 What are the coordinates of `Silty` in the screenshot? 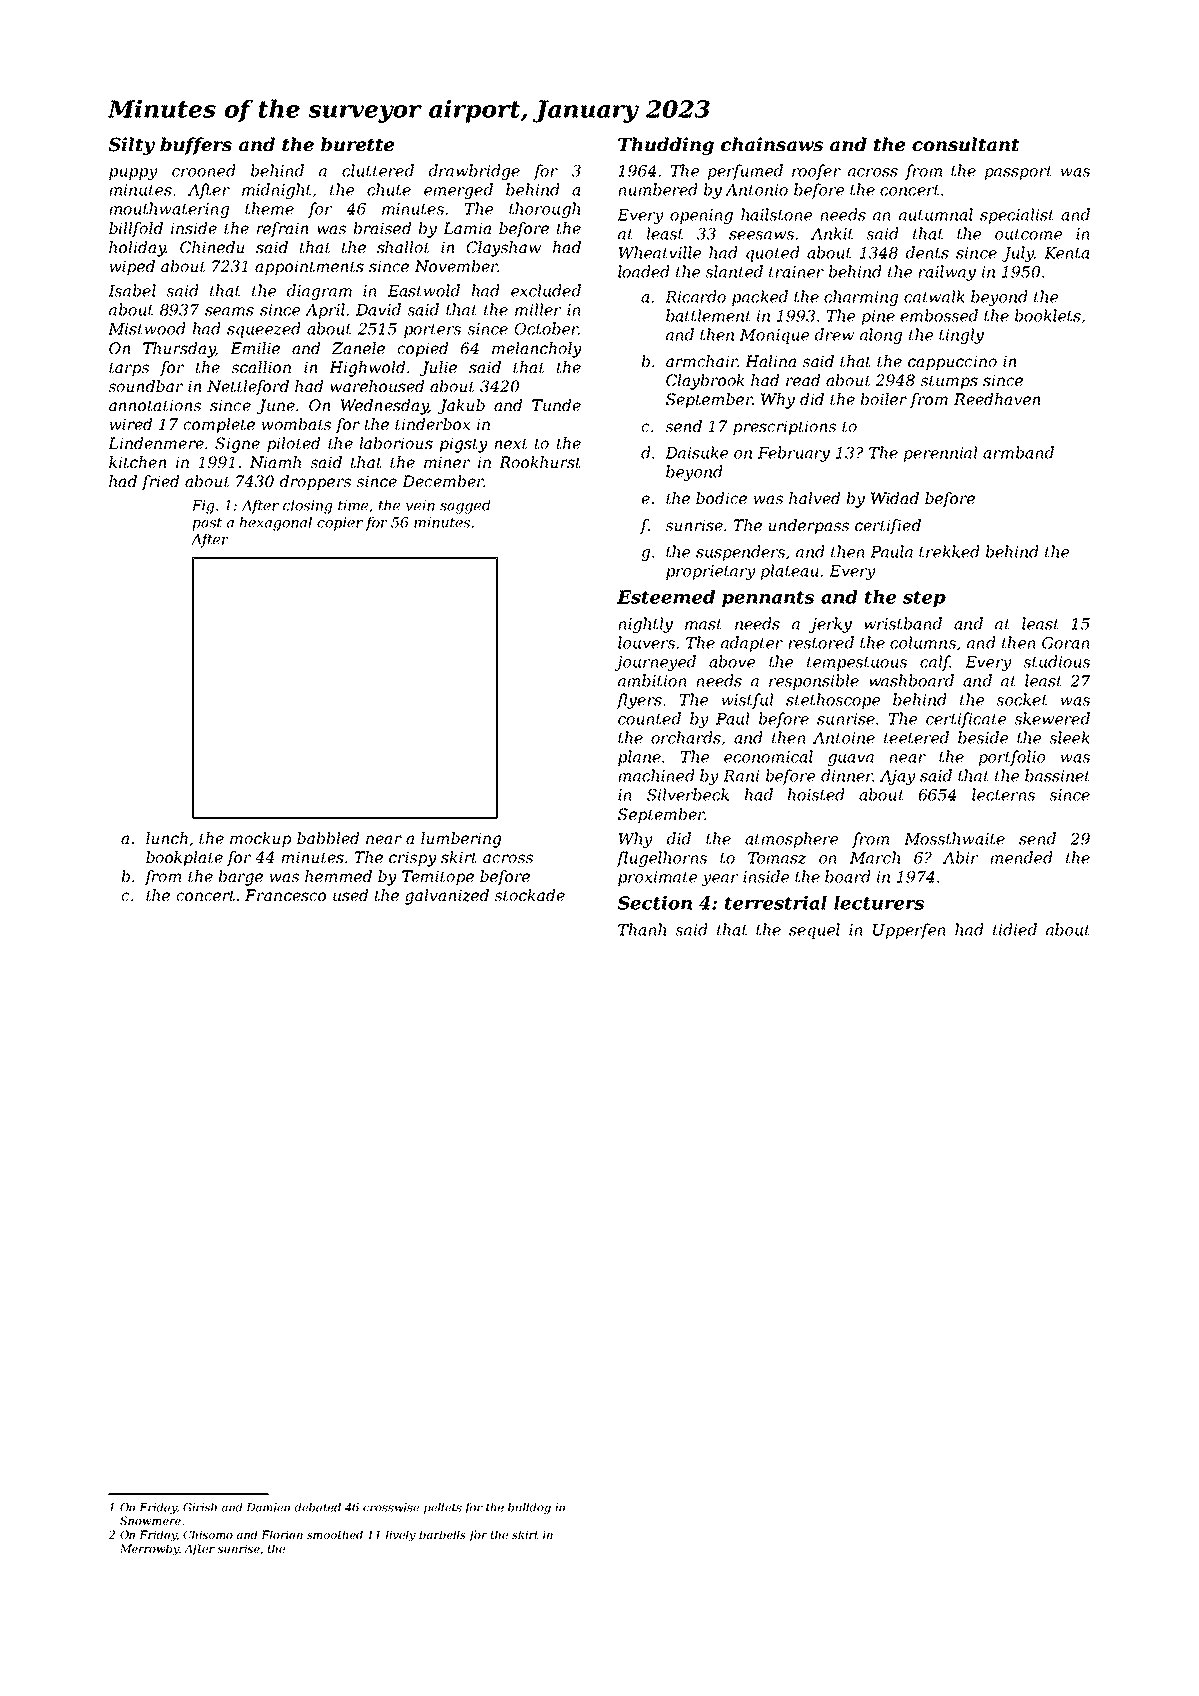 It's located at (132, 146).
